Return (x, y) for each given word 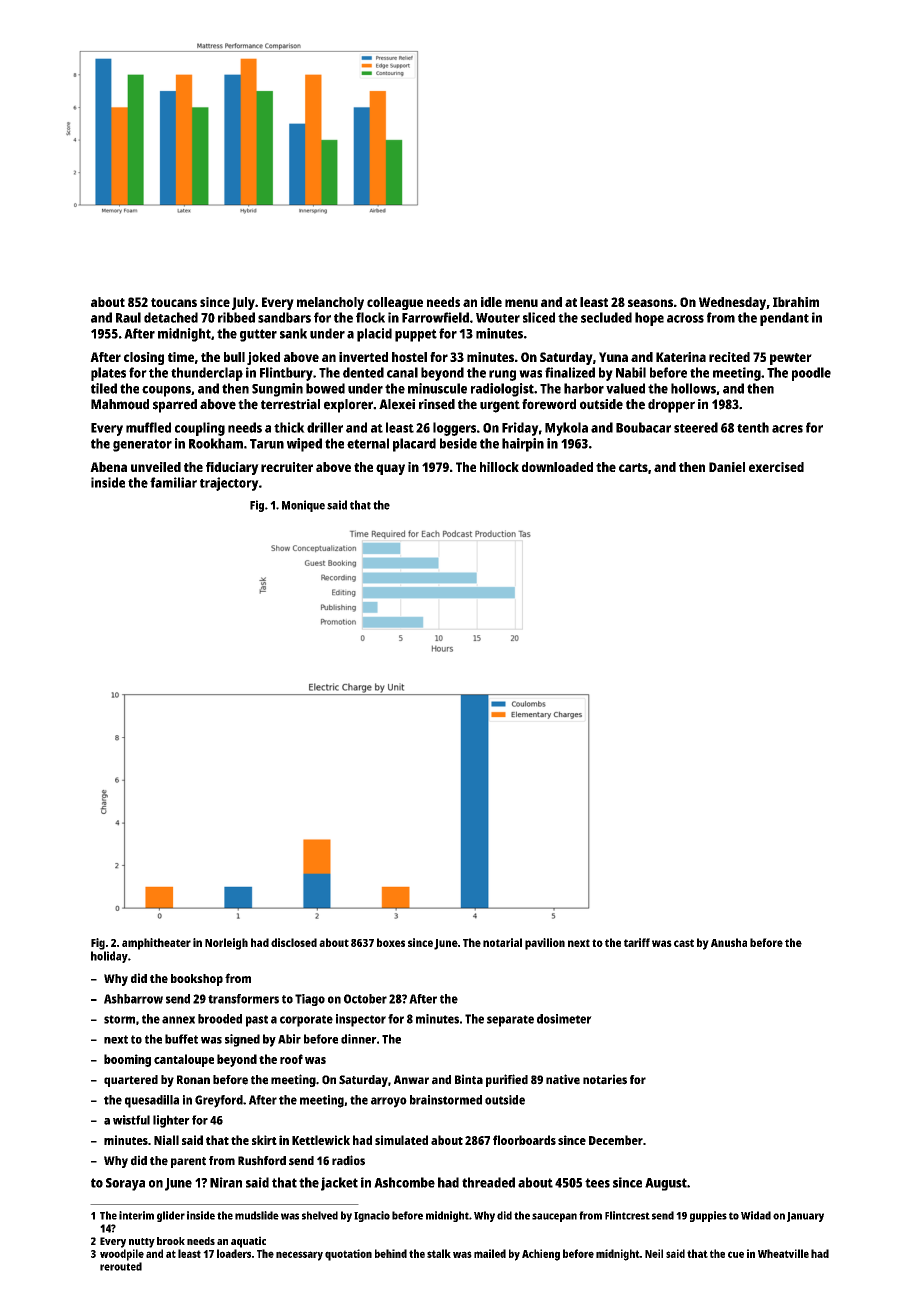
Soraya (125, 1184)
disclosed (294, 942)
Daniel (727, 467)
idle (491, 302)
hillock (499, 467)
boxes (391, 942)
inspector (361, 1020)
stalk (439, 1253)
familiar (173, 482)
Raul (128, 317)
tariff (637, 942)
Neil (654, 1253)
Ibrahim (796, 302)
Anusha (729, 942)
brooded (220, 1019)
